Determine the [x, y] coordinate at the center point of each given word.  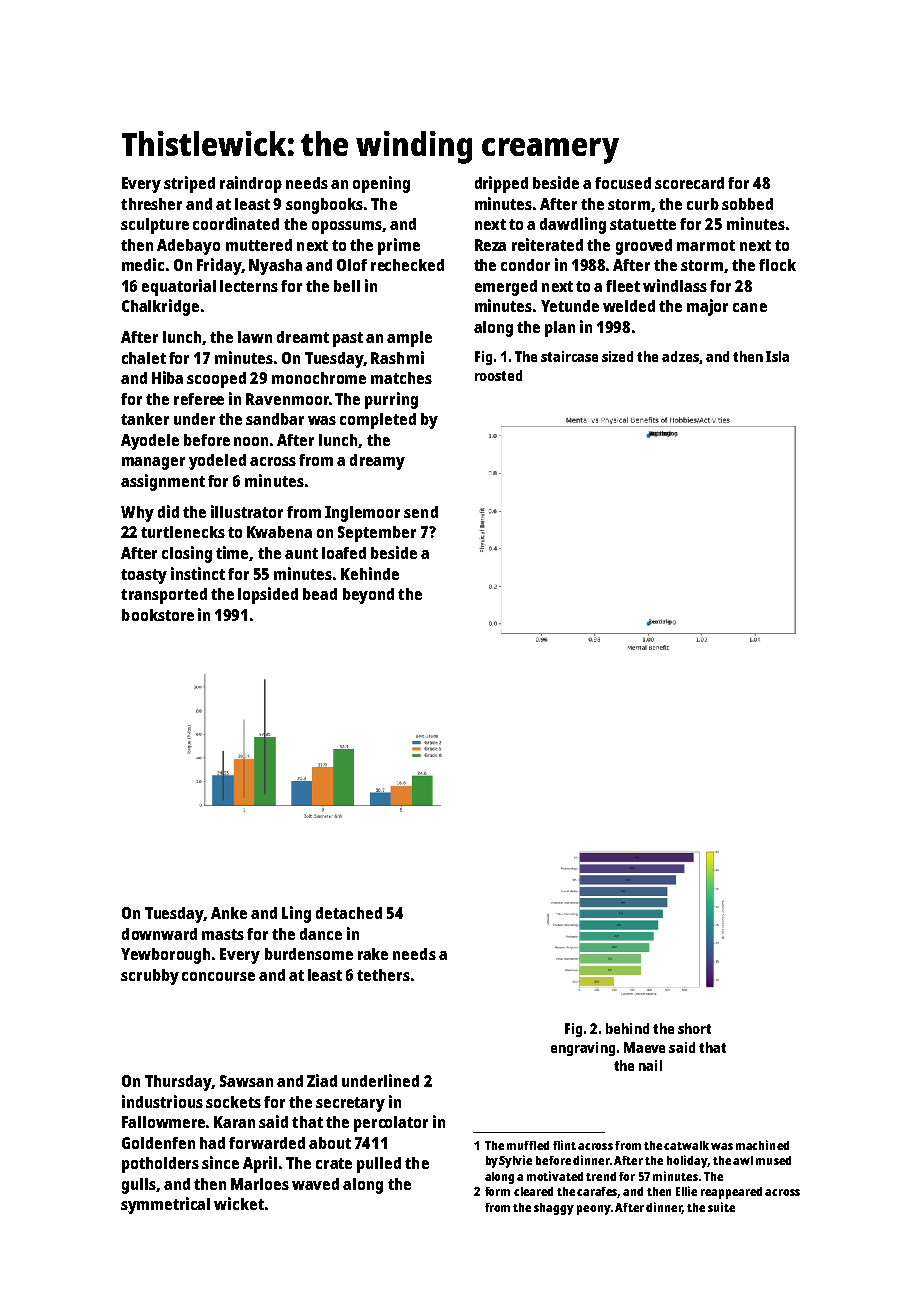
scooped [216, 380]
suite [721, 1207]
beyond [368, 596]
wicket [239, 1203]
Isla [777, 356]
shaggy [554, 1209]
